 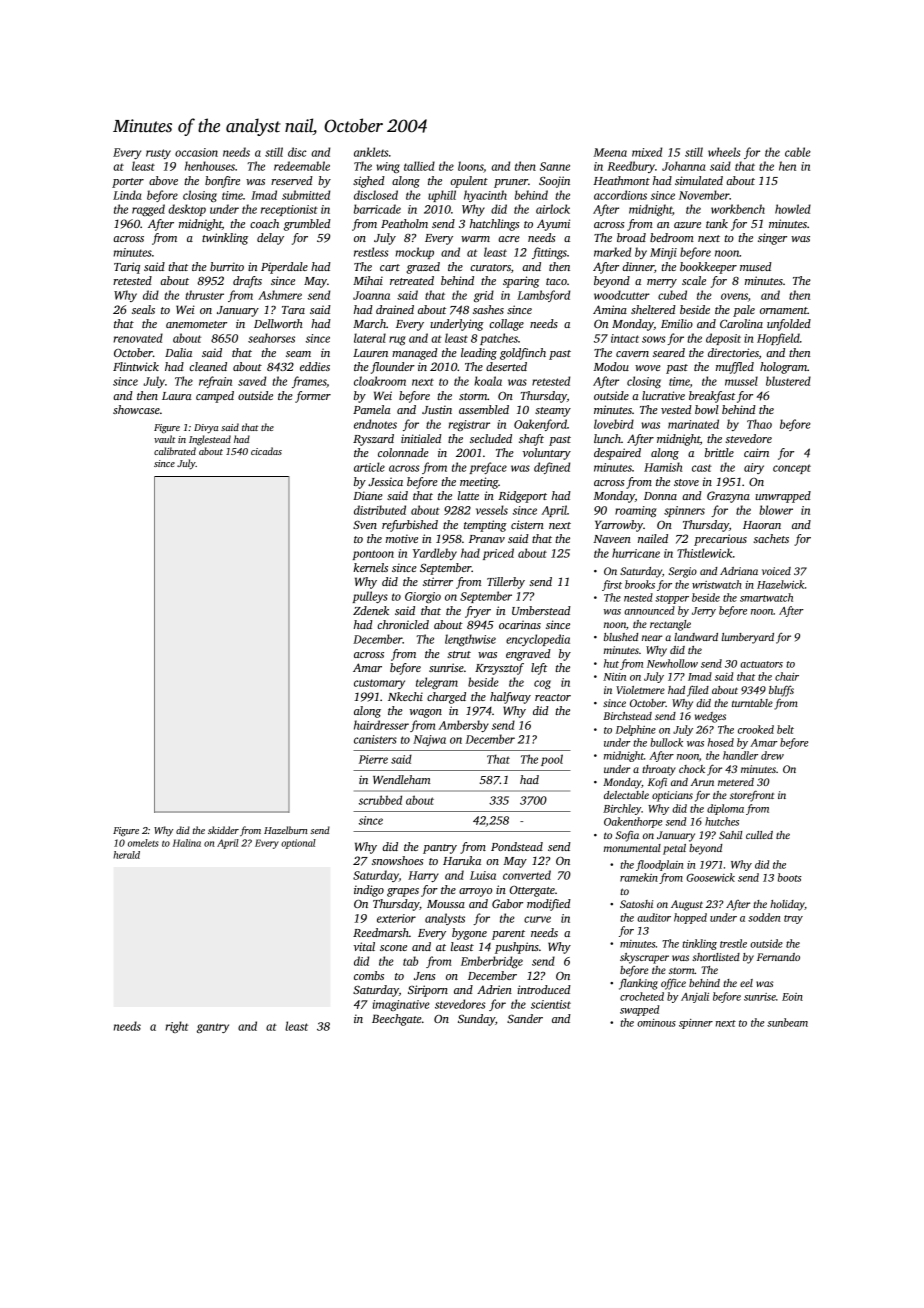 What do you see at coordinates (158, 154) in the screenshot?
I see `rusty` at bounding box center [158, 154].
